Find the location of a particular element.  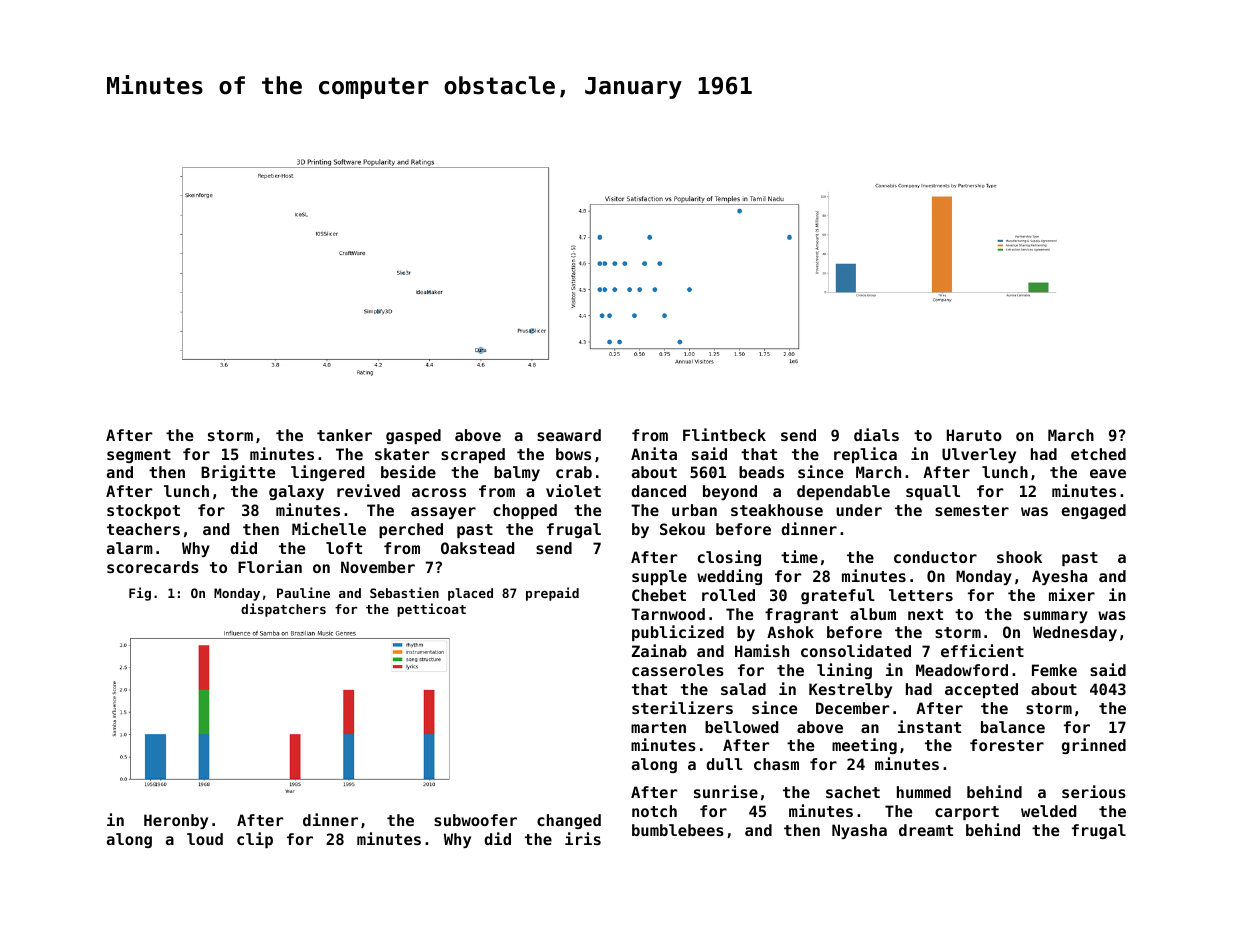

Flintbeck is located at coordinates (724, 434).
